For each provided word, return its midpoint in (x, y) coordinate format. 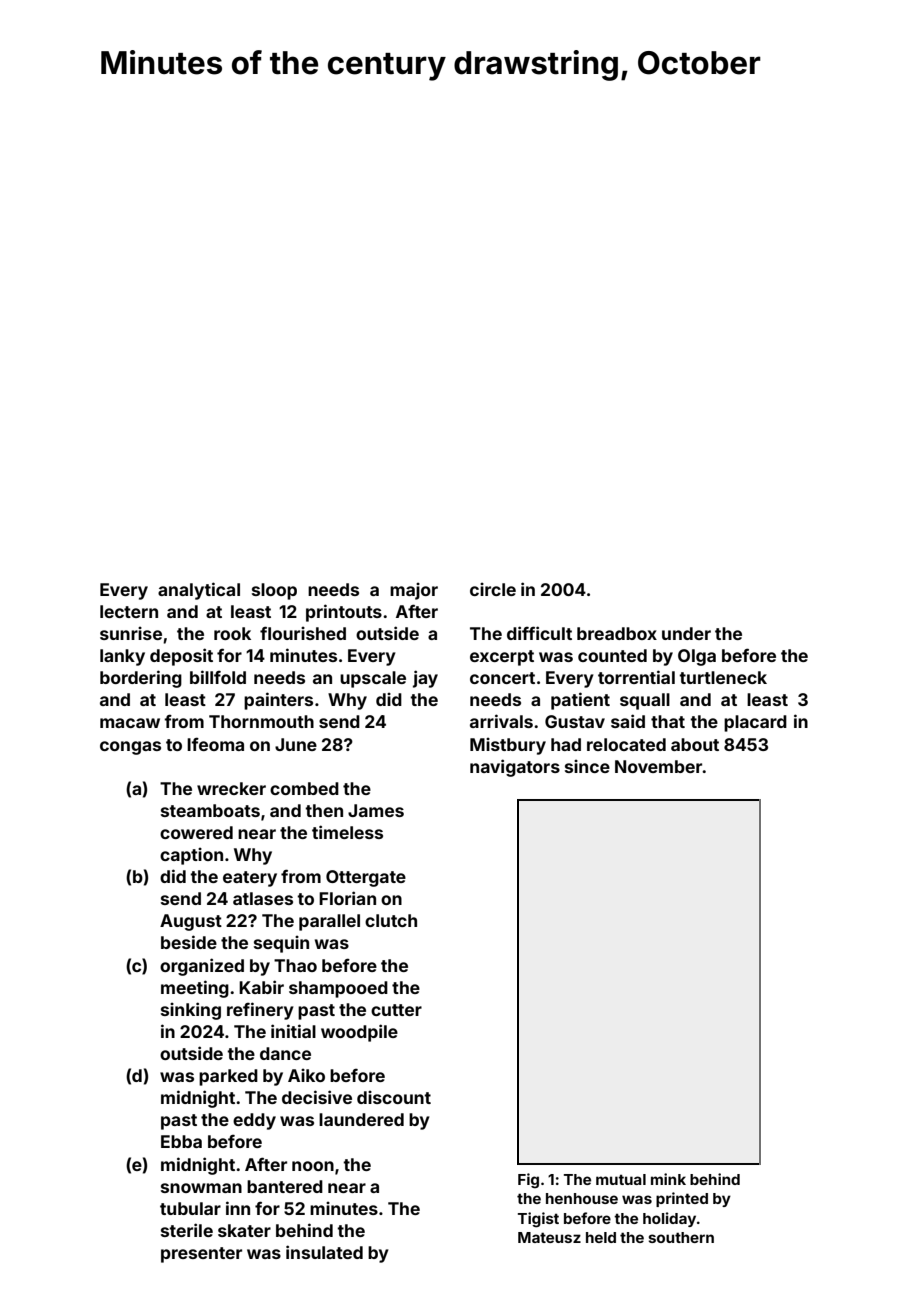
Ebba (181, 1141)
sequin (281, 944)
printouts (344, 613)
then (324, 810)
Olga (697, 657)
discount (394, 1097)
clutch (391, 920)
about (695, 744)
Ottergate (366, 878)
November (658, 766)
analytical (199, 591)
